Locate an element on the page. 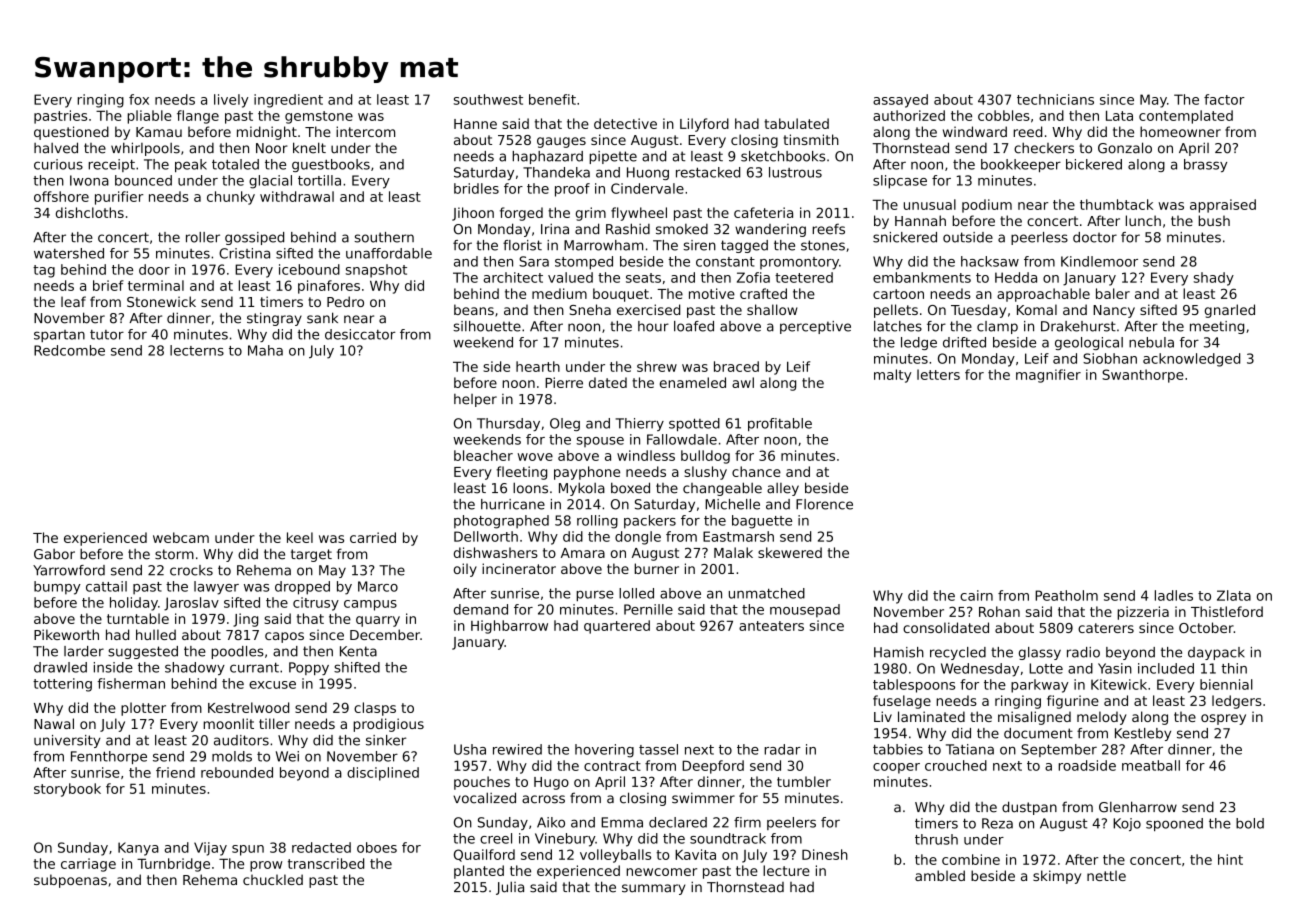 This page has height=924, width=1308. assayed is located at coordinates (900, 101).
